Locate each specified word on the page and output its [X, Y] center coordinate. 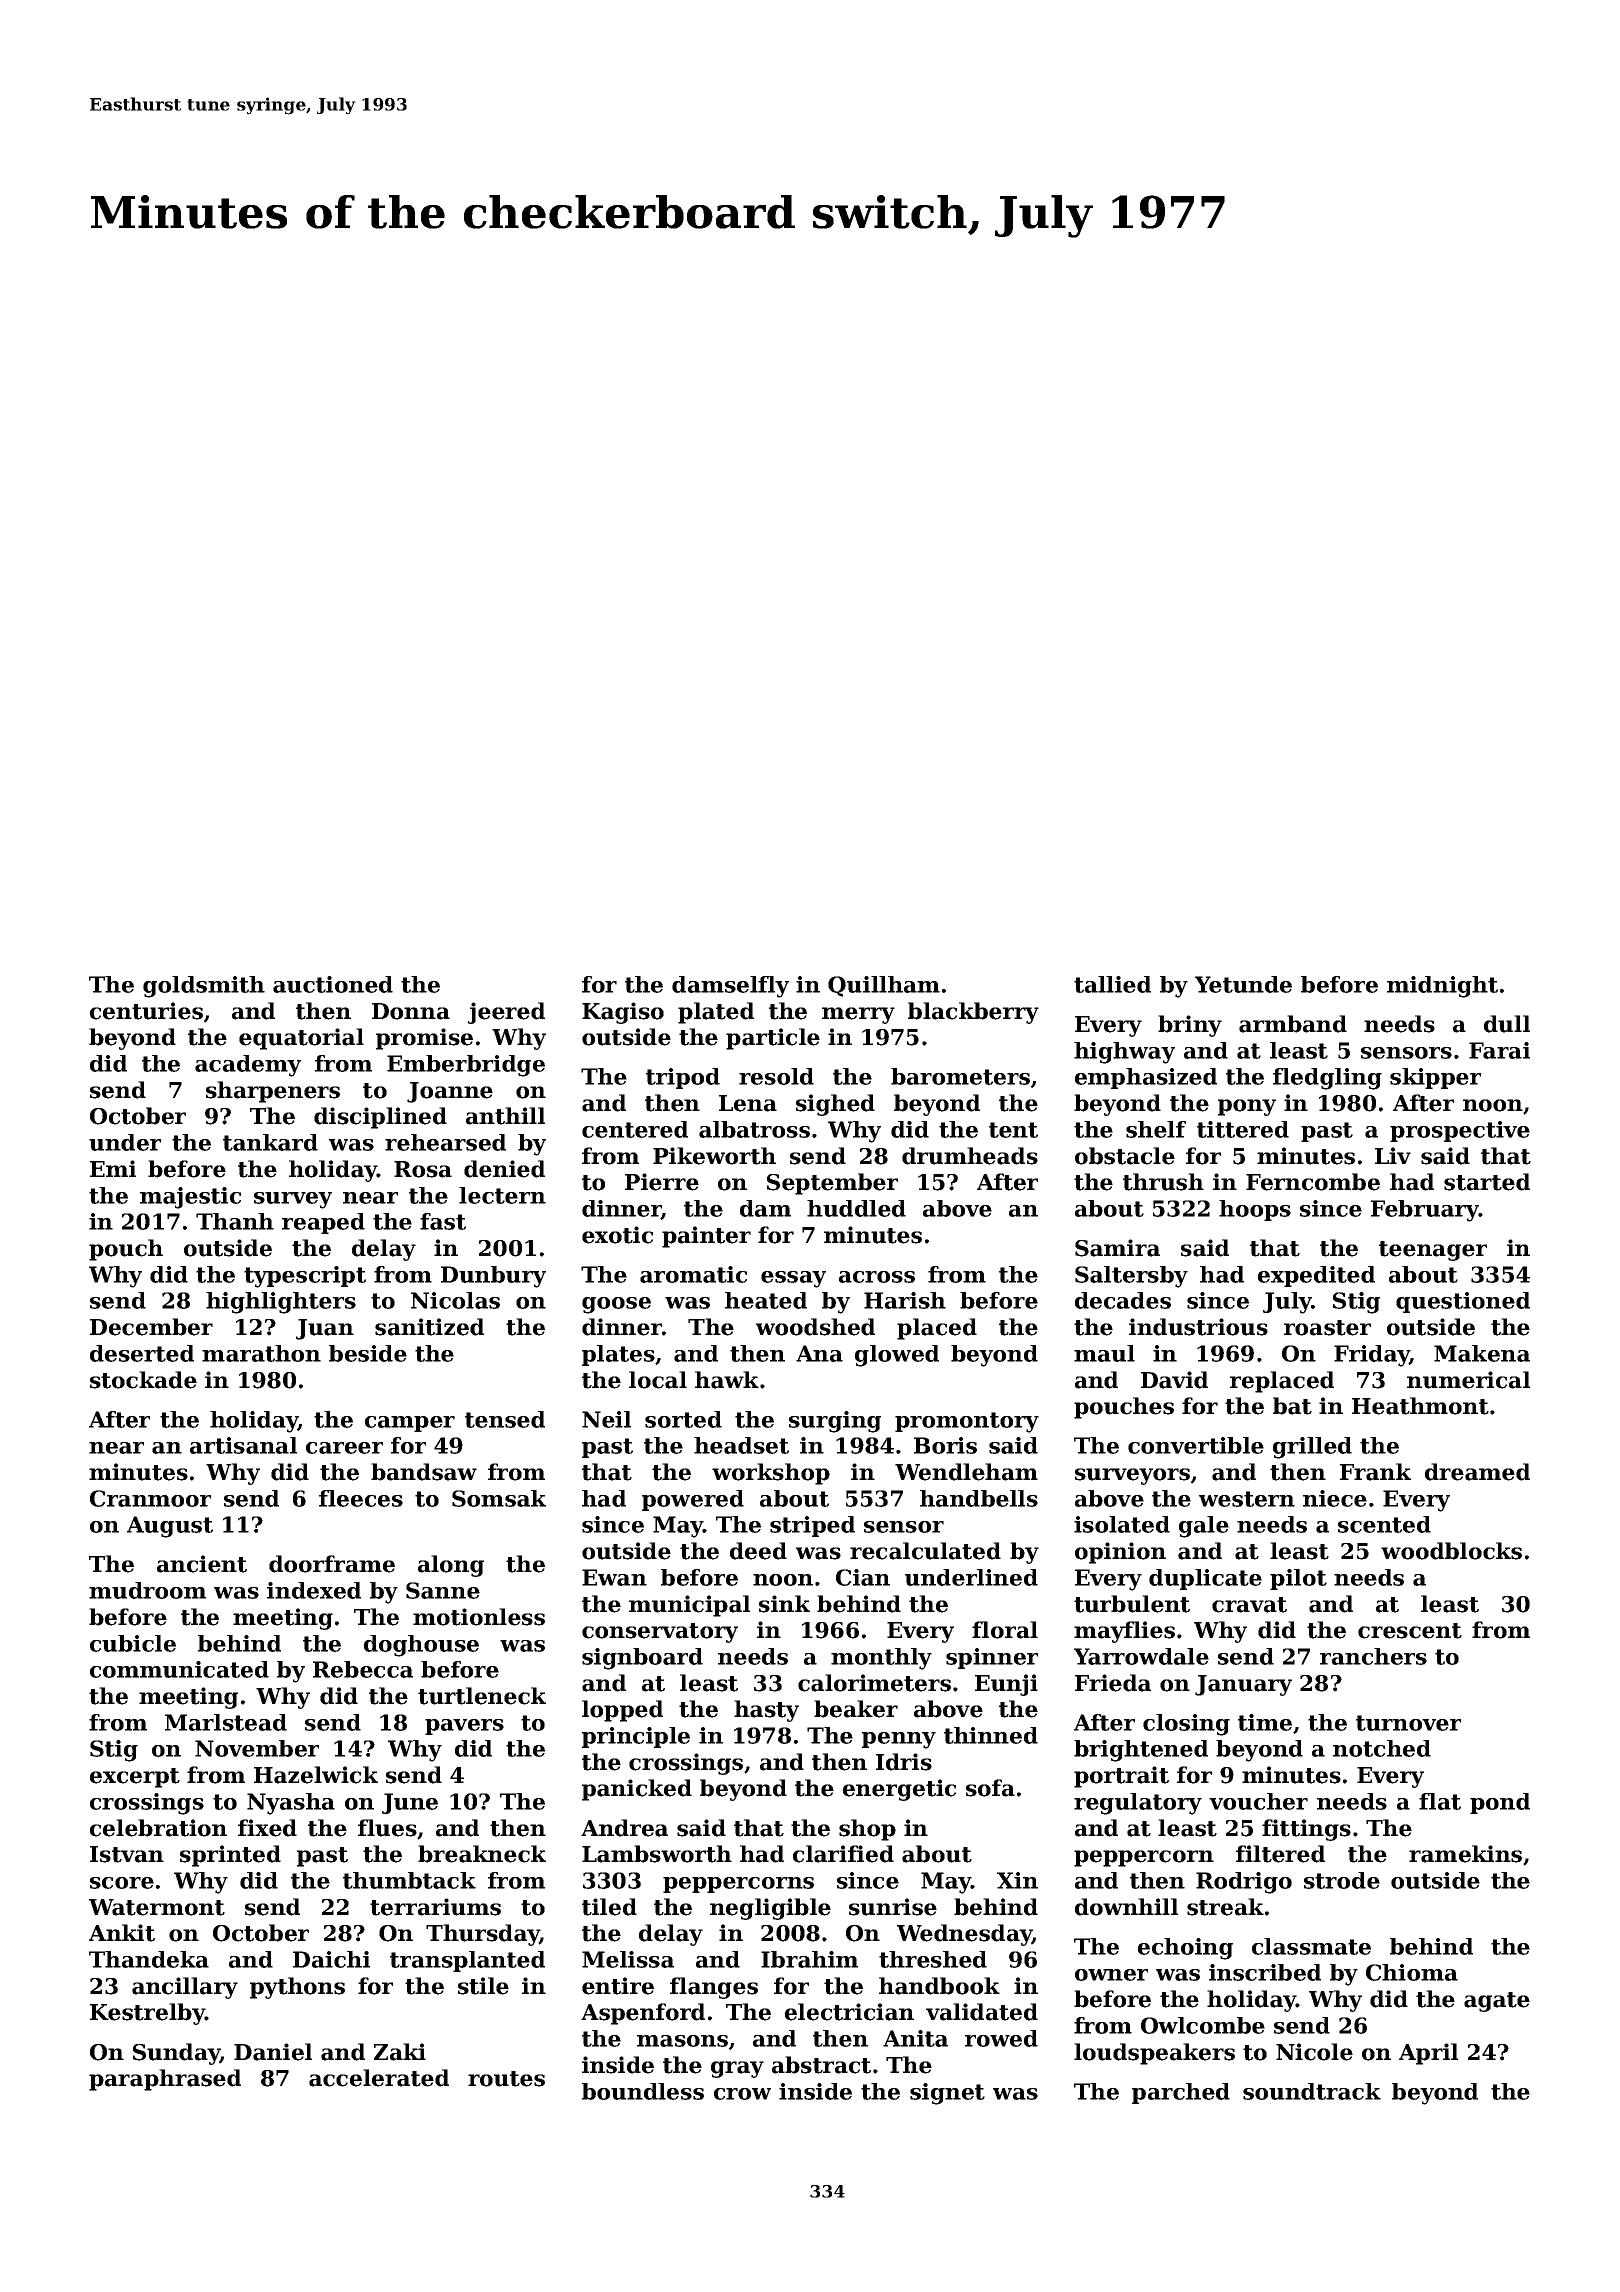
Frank [1375, 1472]
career [344, 1448]
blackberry [973, 1013]
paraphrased [165, 2080]
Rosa [423, 1169]
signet [947, 2094]
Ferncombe [1313, 1182]
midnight [1442, 987]
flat [1440, 1801]
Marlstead [226, 1722]
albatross [754, 1129]
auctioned [333, 984]
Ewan [614, 1577]
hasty [766, 1711]
